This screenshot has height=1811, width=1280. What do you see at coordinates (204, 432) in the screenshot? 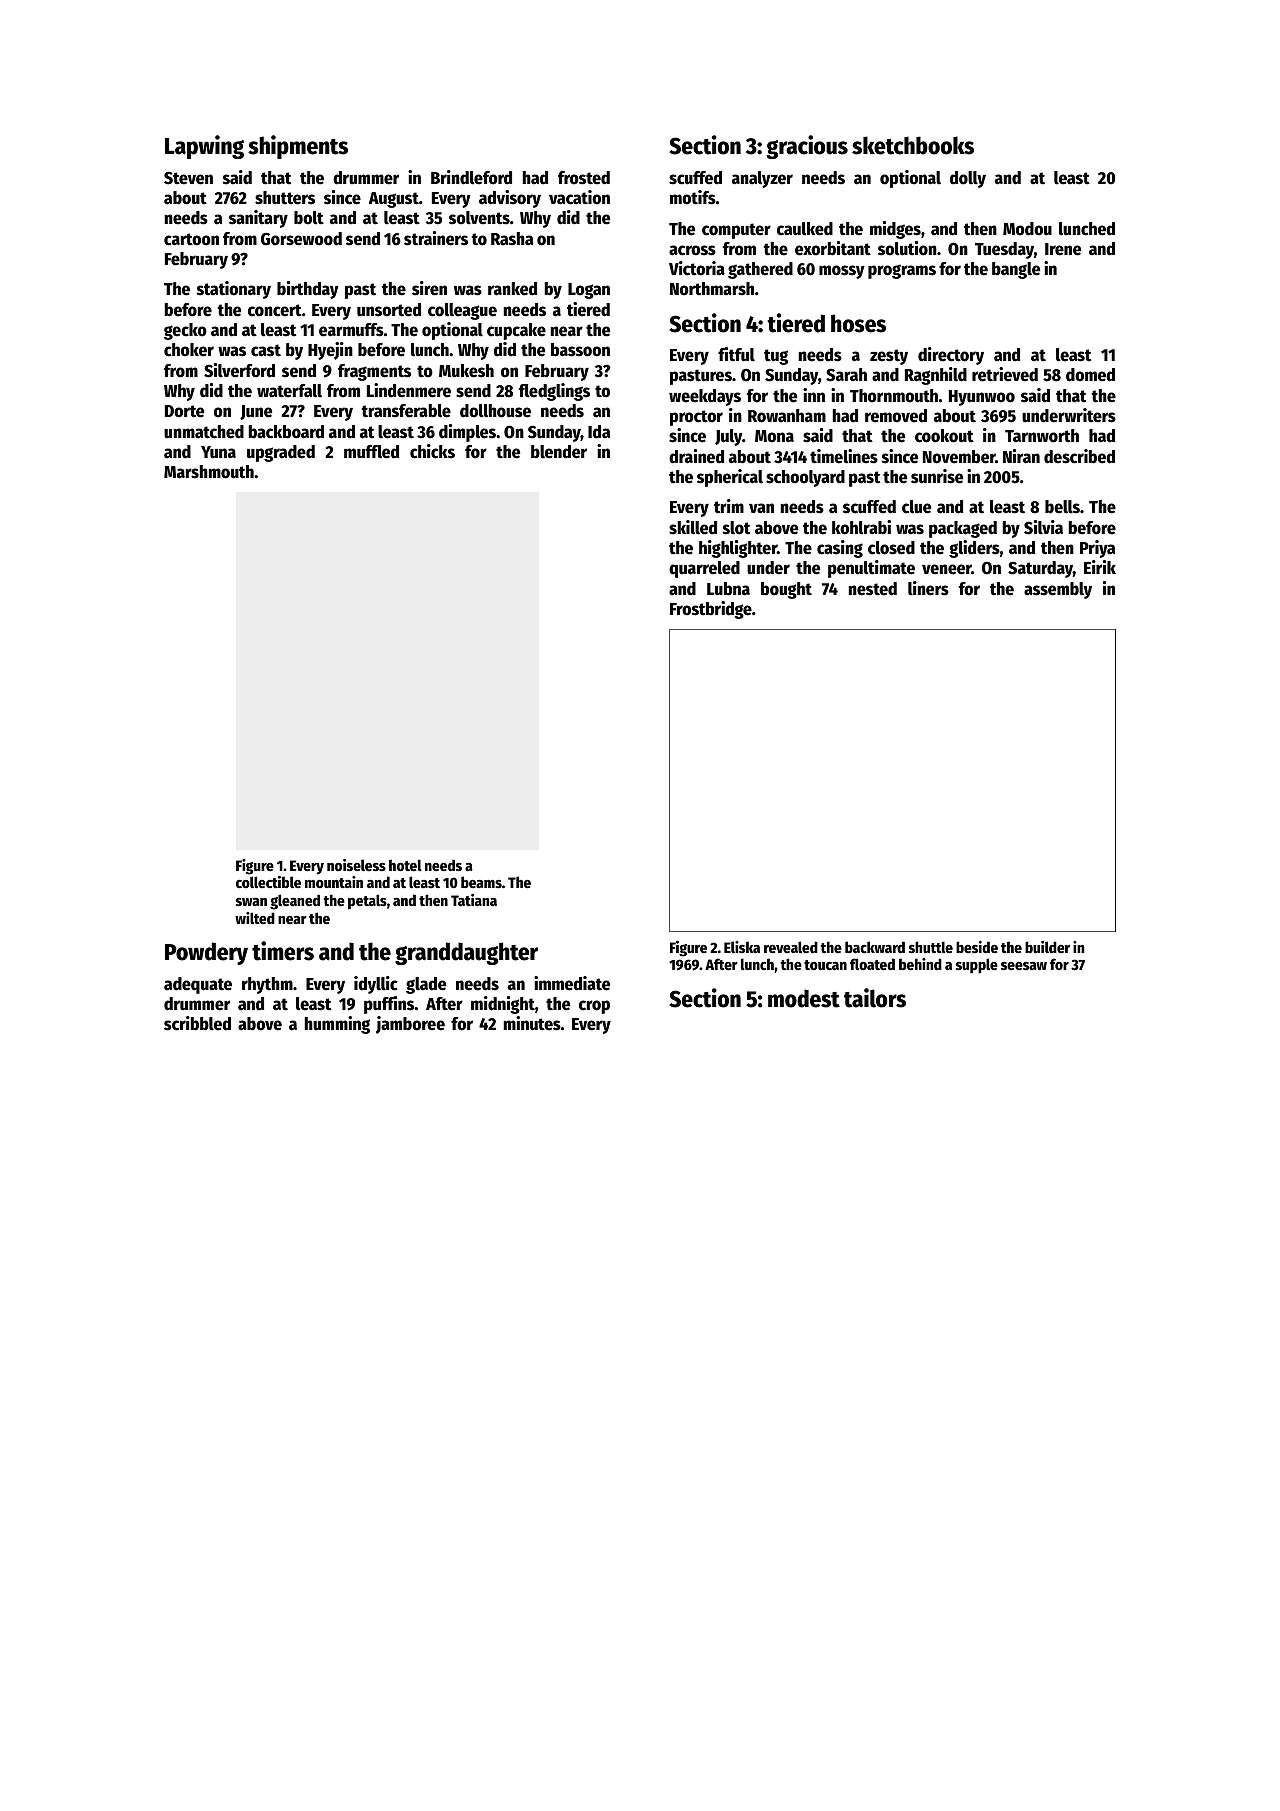
I see `unmatched` at bounding box center [204, 432].
